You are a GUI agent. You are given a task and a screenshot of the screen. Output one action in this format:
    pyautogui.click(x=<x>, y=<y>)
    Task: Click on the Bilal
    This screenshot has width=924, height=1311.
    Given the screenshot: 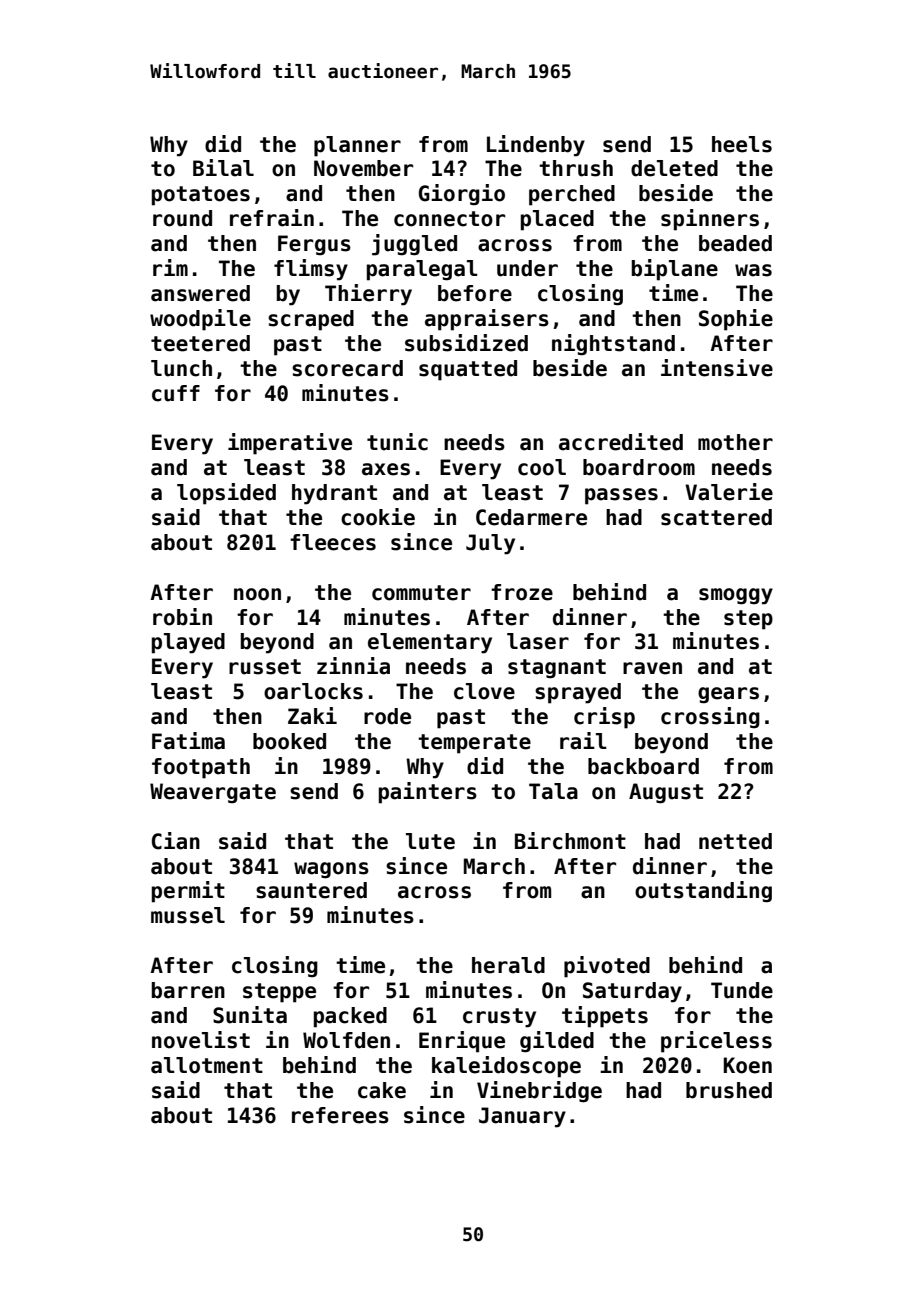 What is the action you would take?
    pyautogui.click(x=223, y=168)
